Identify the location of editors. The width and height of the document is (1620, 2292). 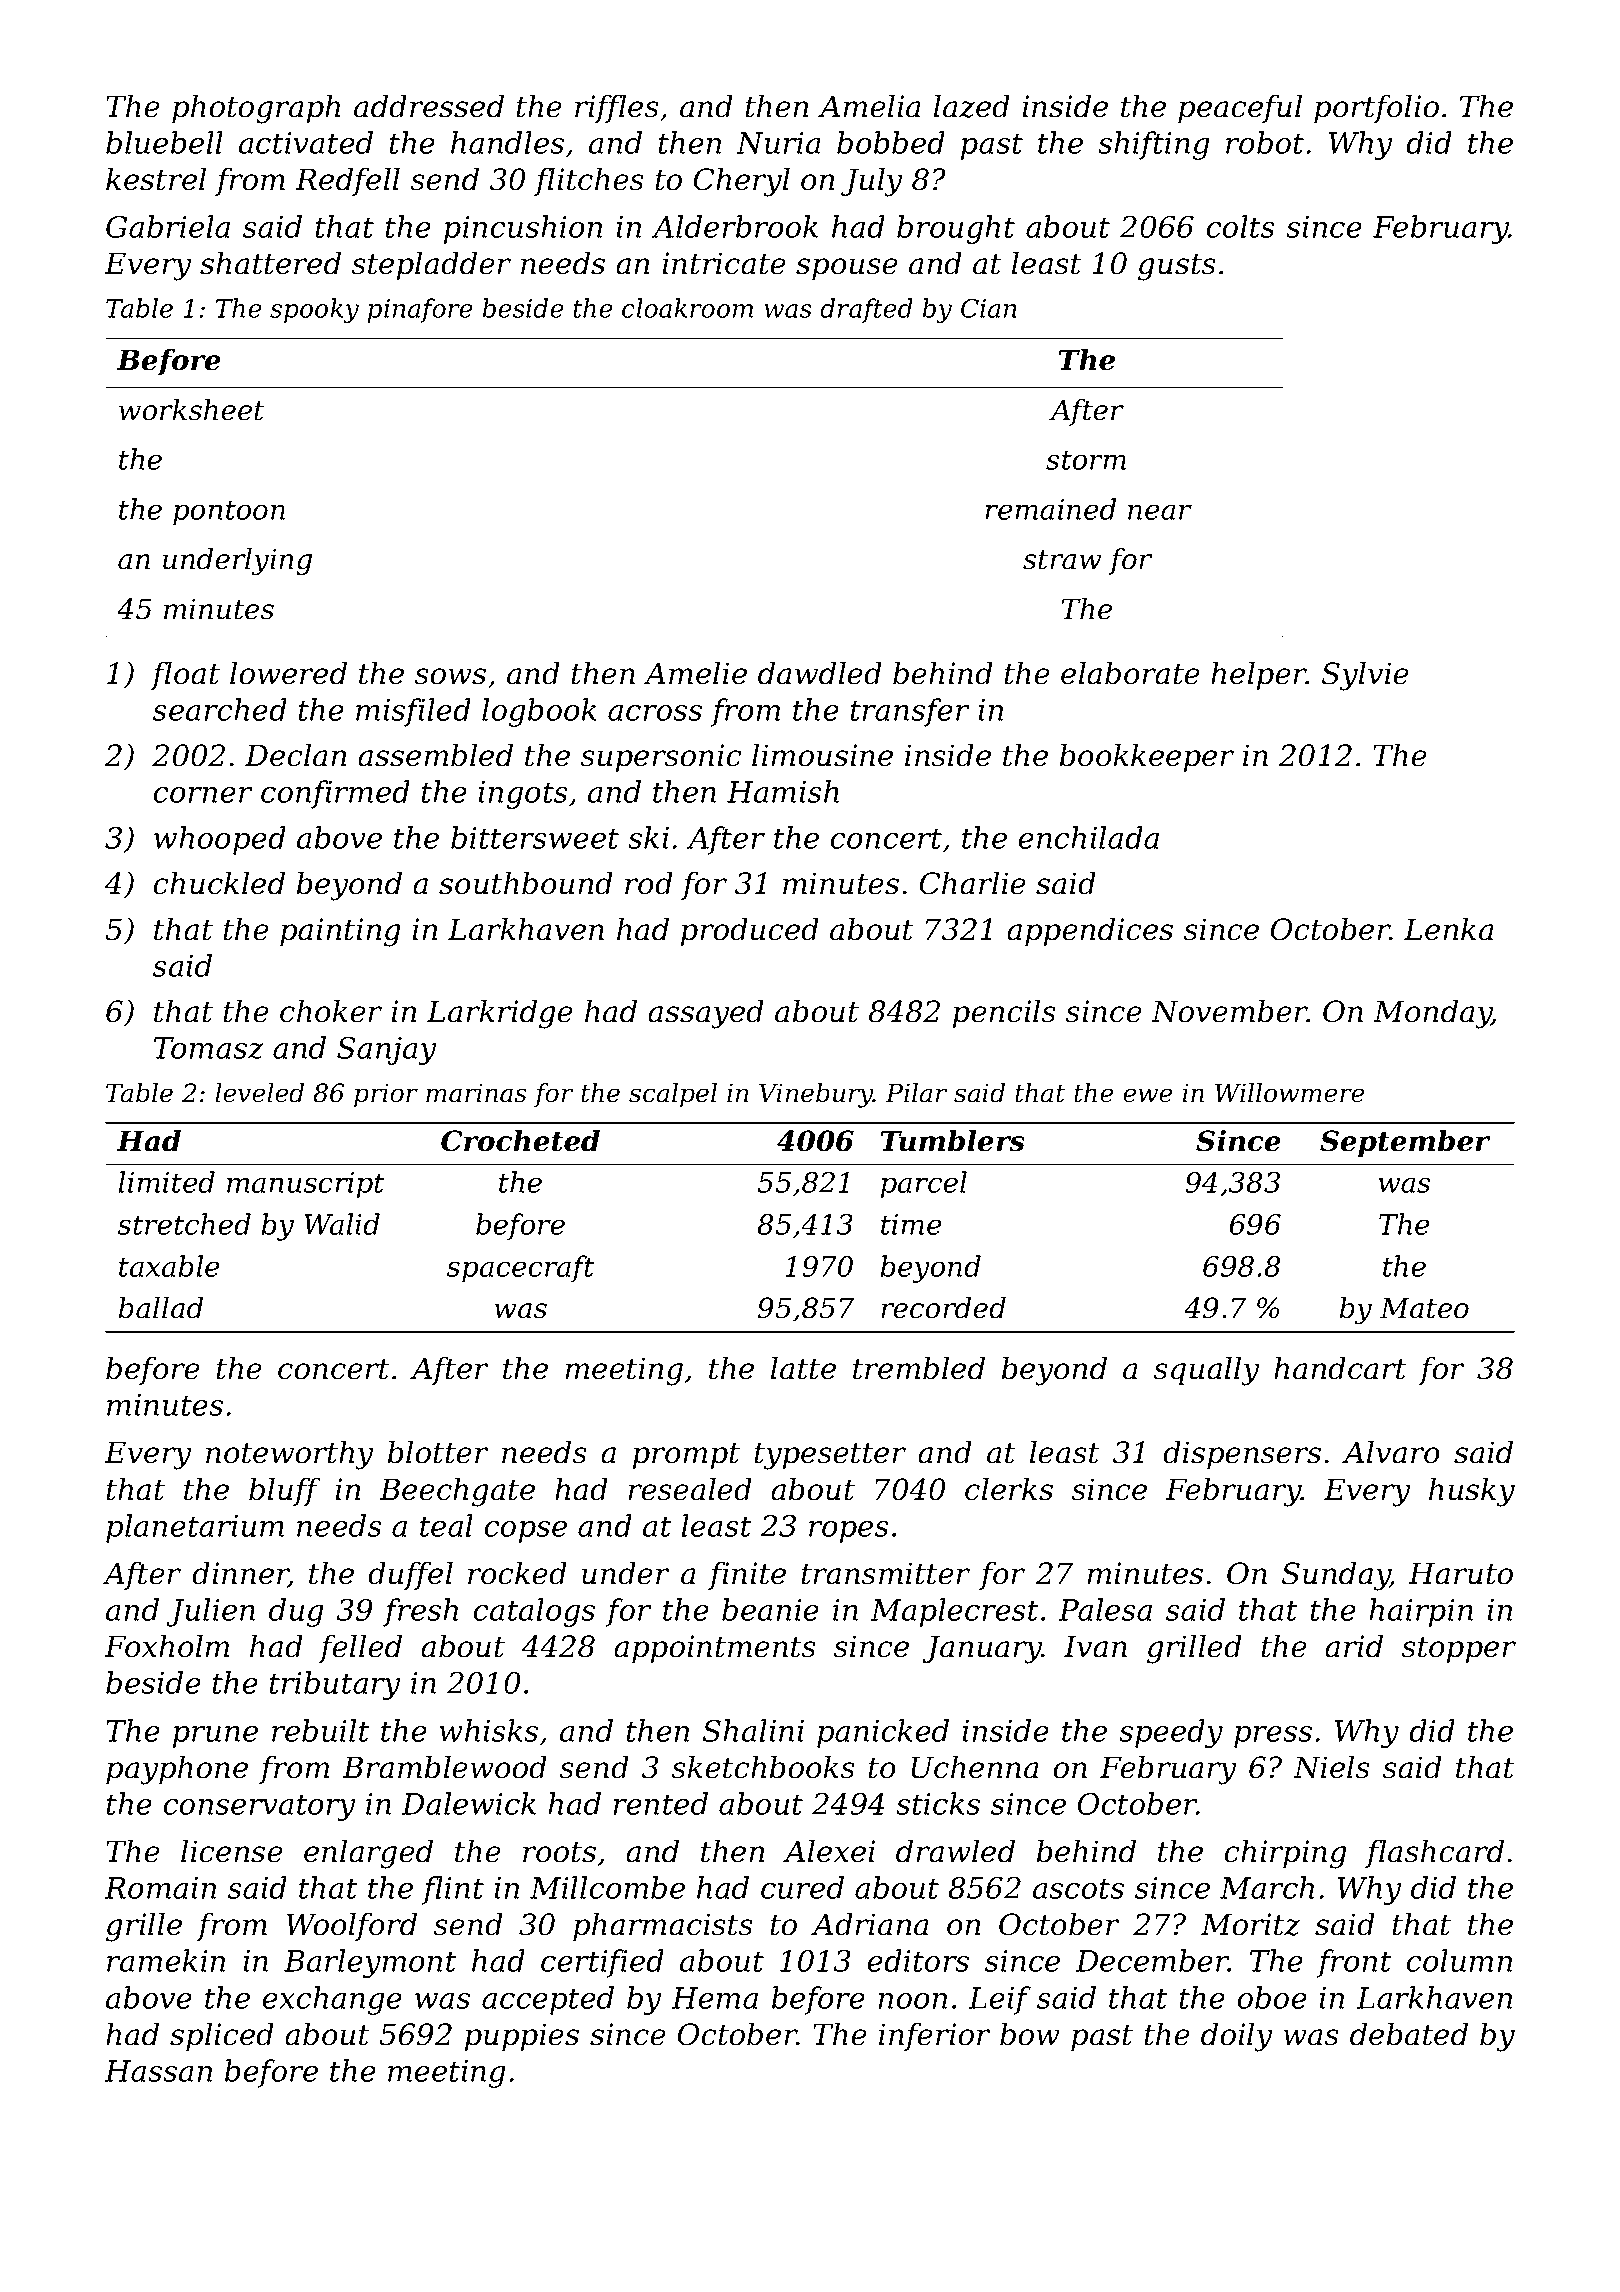
(918, 1960).
